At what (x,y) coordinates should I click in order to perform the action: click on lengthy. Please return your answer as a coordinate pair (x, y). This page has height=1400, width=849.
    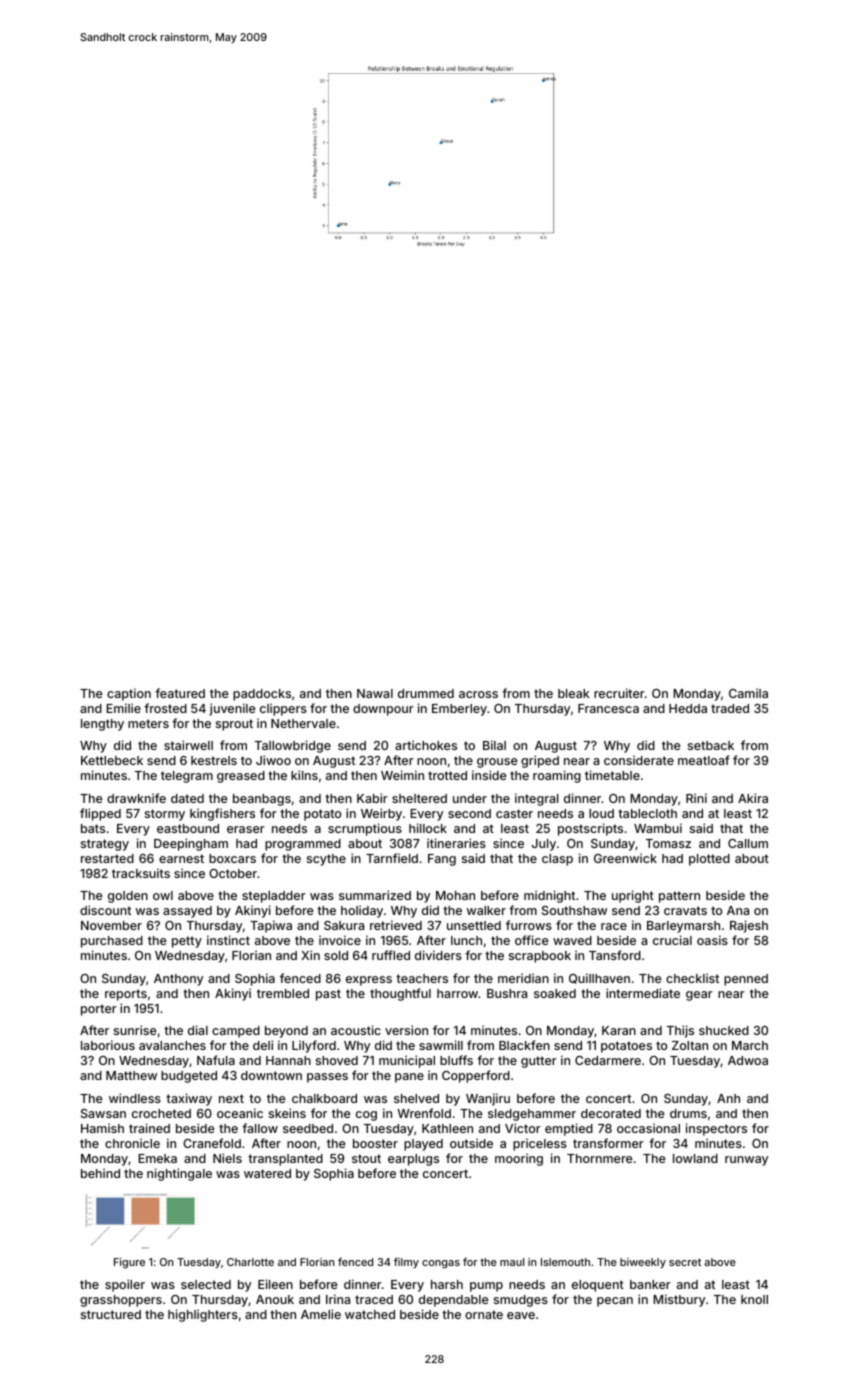
    Looking at the image, I should click on (102, 725).
